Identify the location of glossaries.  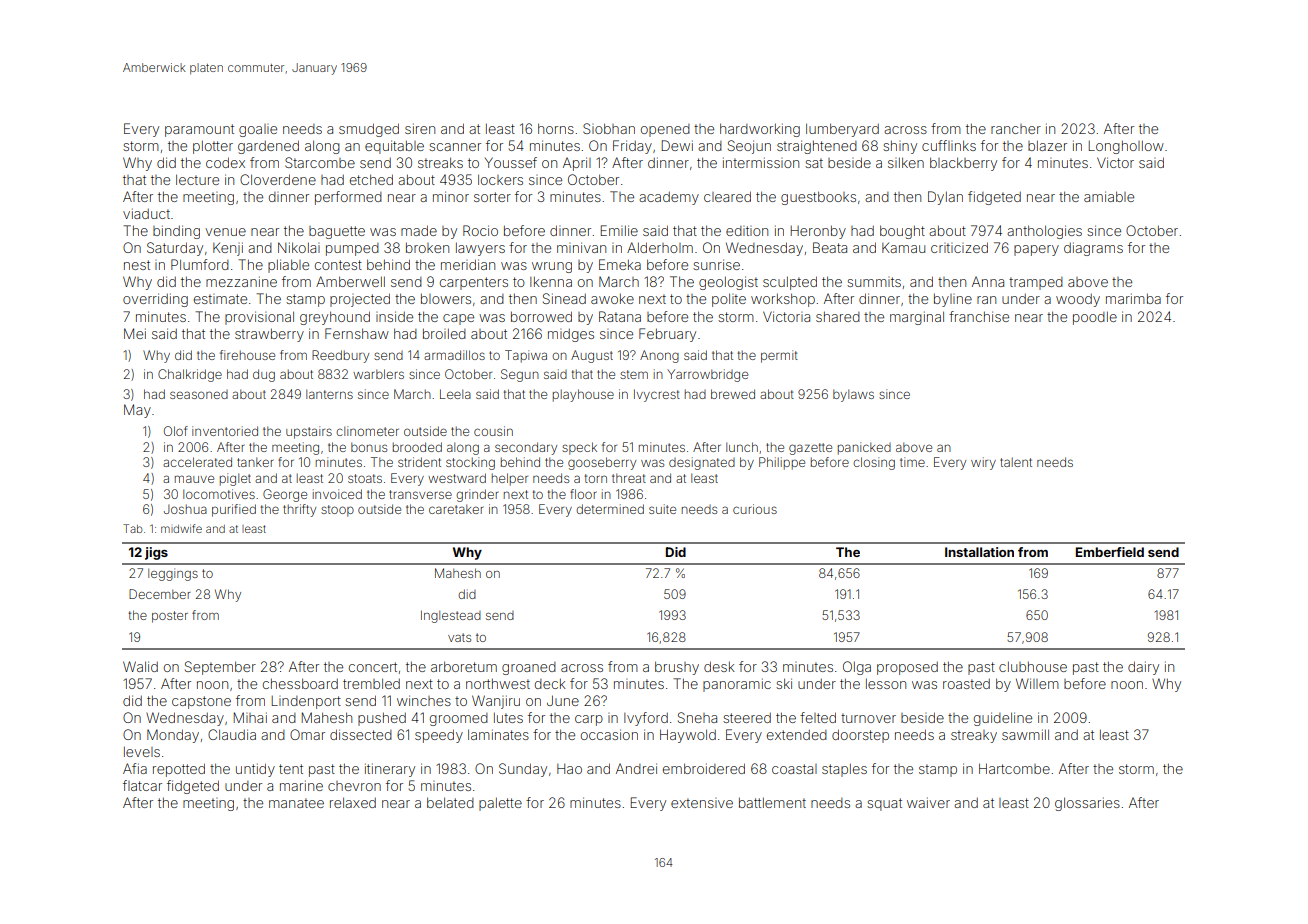
(1087, 804).
